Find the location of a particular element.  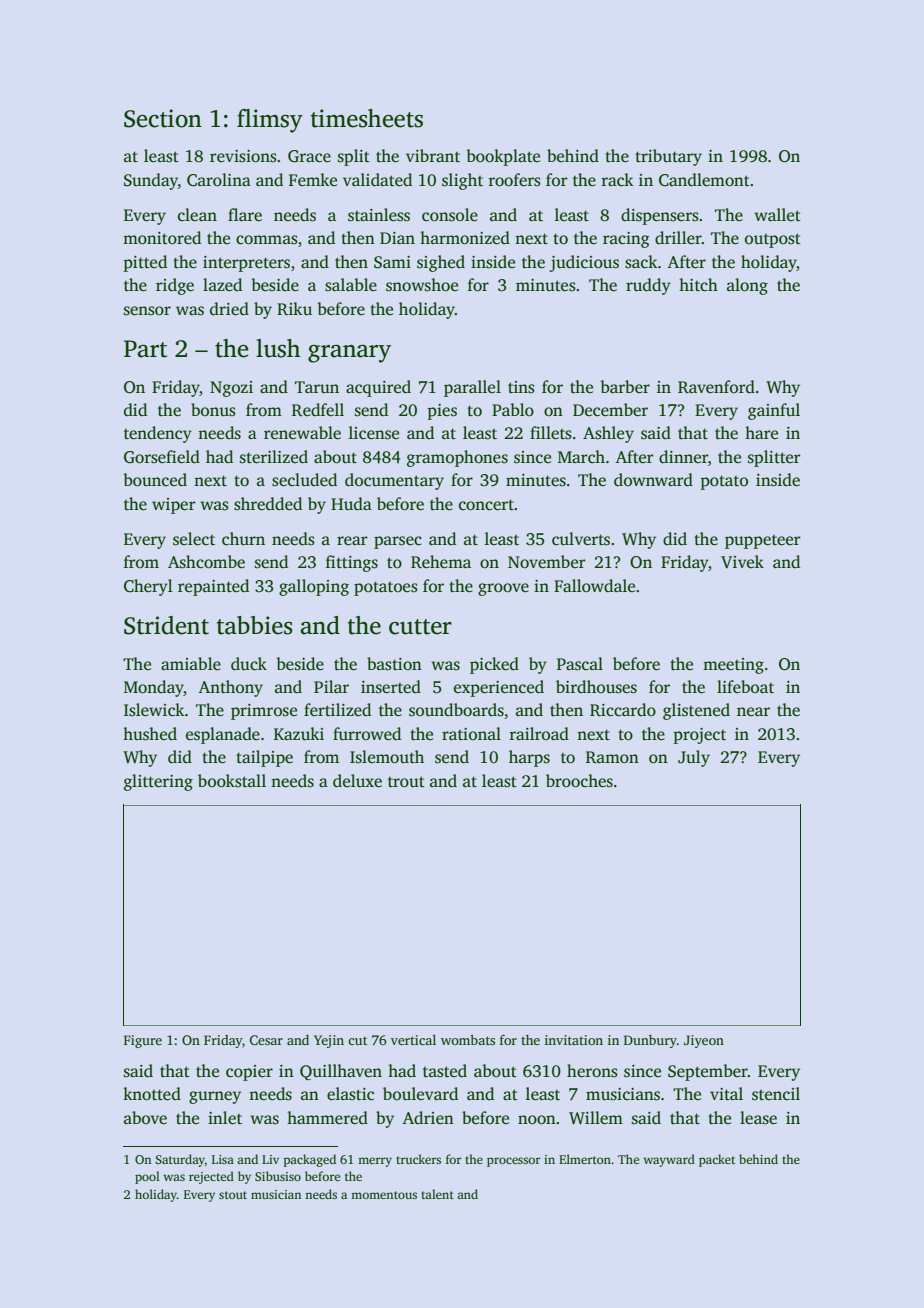

Cheryl is located at coordinates (148, 587).
